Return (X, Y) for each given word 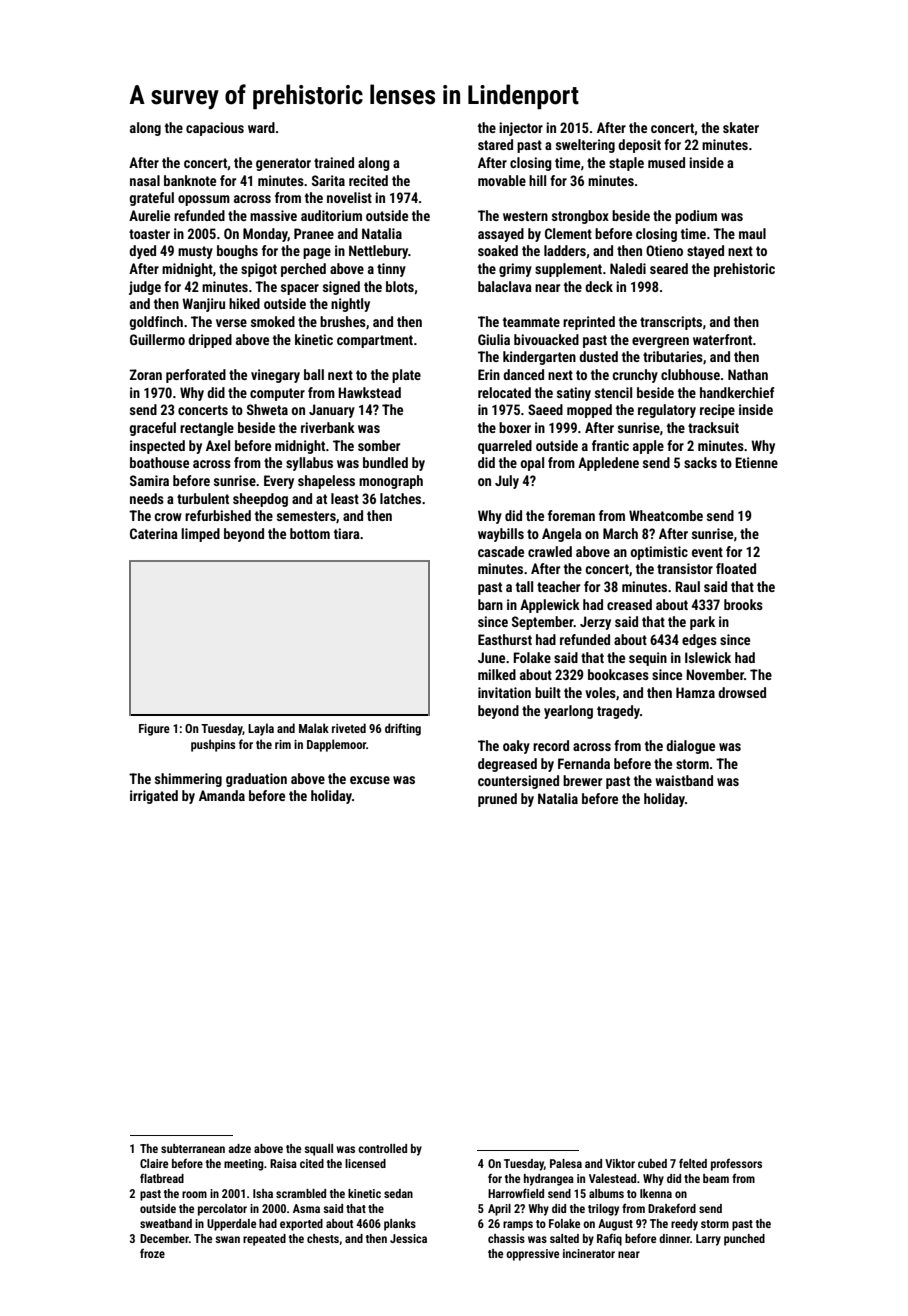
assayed (501, 235)
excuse (370, 780)
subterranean (193, 1148)
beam (716, 1178)
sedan (398, 1193)
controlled (382, 1148)
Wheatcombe (666, 515)
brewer (582, 780)
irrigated (154, 797)
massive (273, 215)
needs (147, 498)
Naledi (628, 268)
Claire (154, 1163)
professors (736, 1165)
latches (400, 498)
